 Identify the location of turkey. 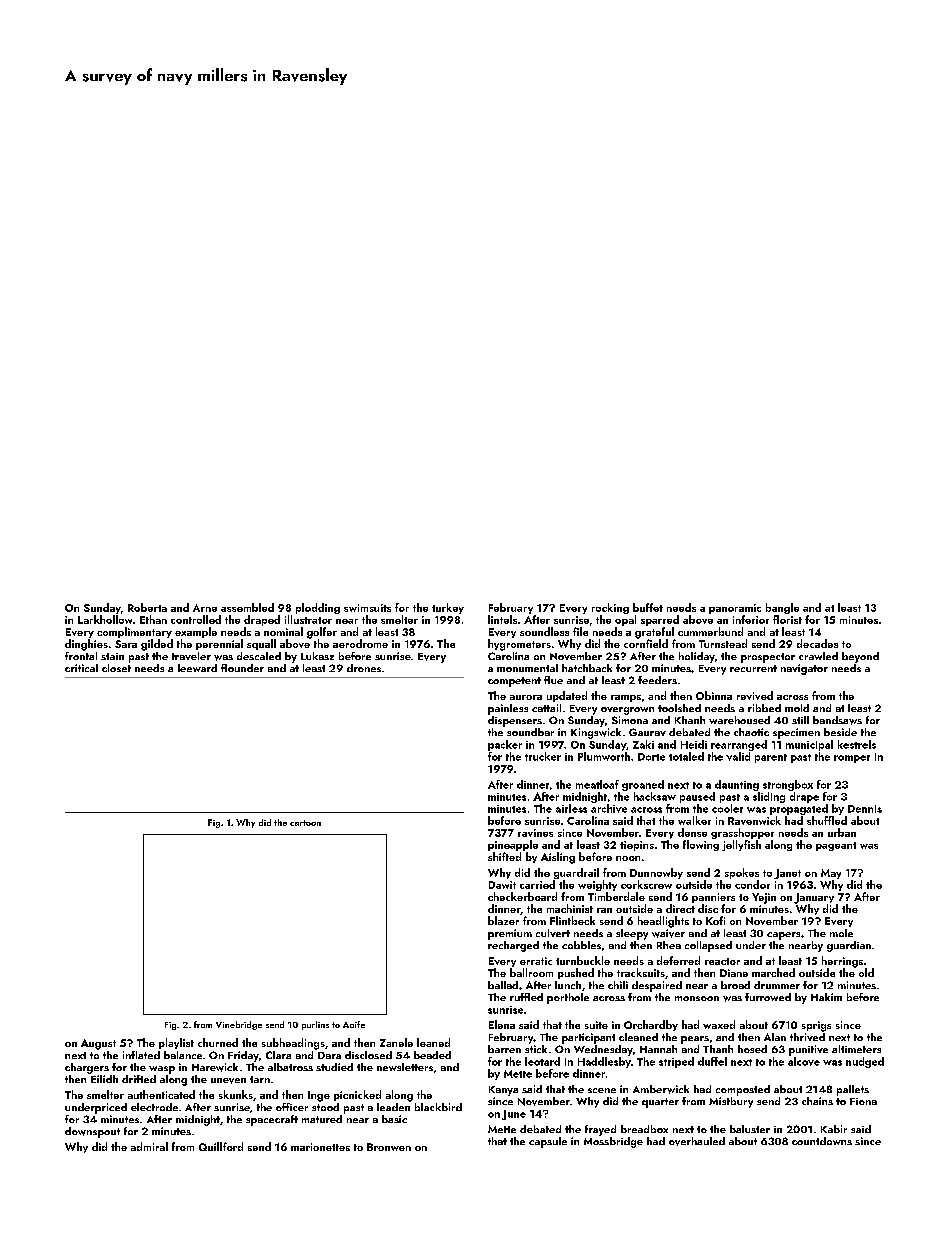
(448, 608).
